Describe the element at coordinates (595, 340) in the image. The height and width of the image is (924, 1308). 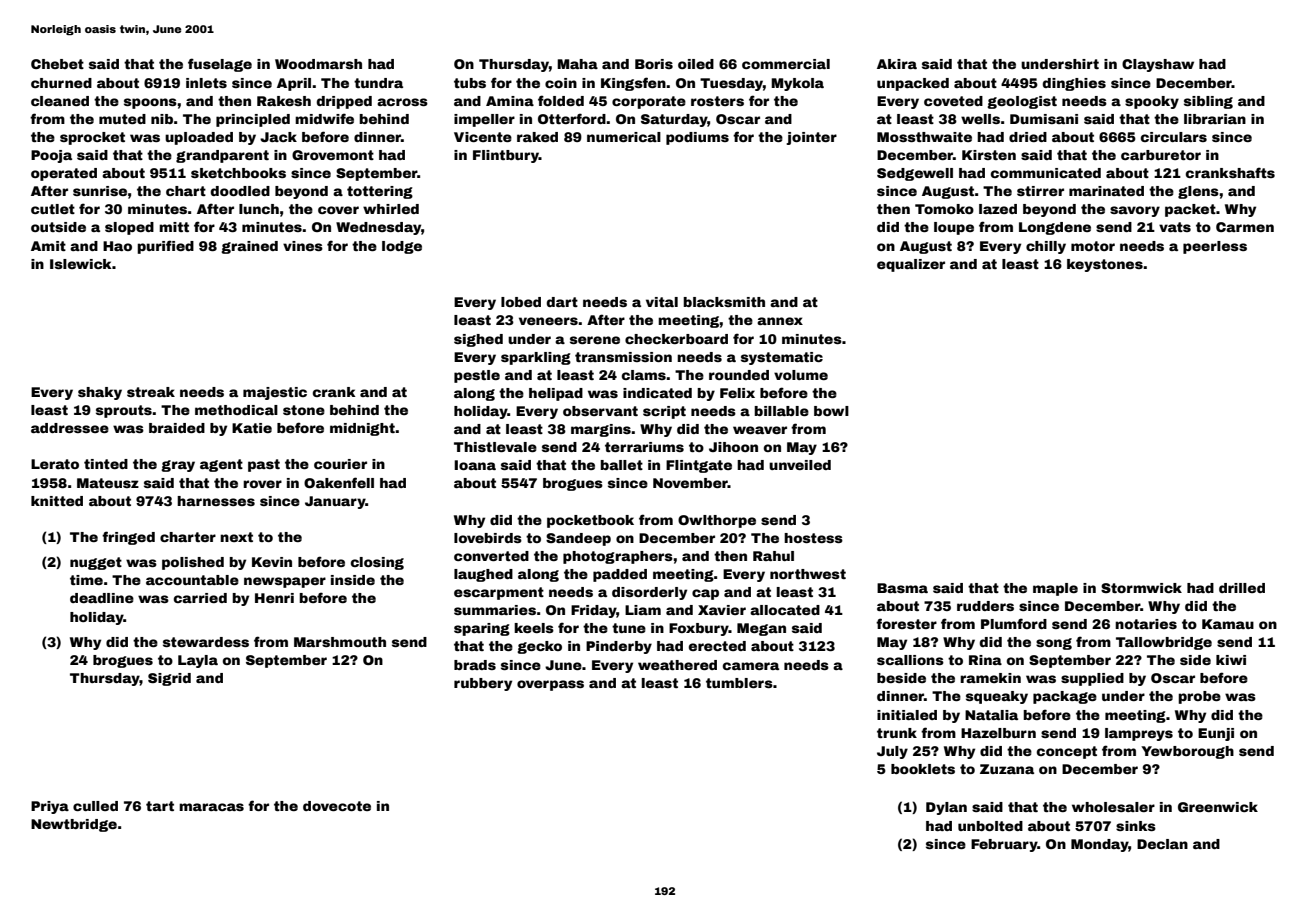
I see `serene` at that location.
